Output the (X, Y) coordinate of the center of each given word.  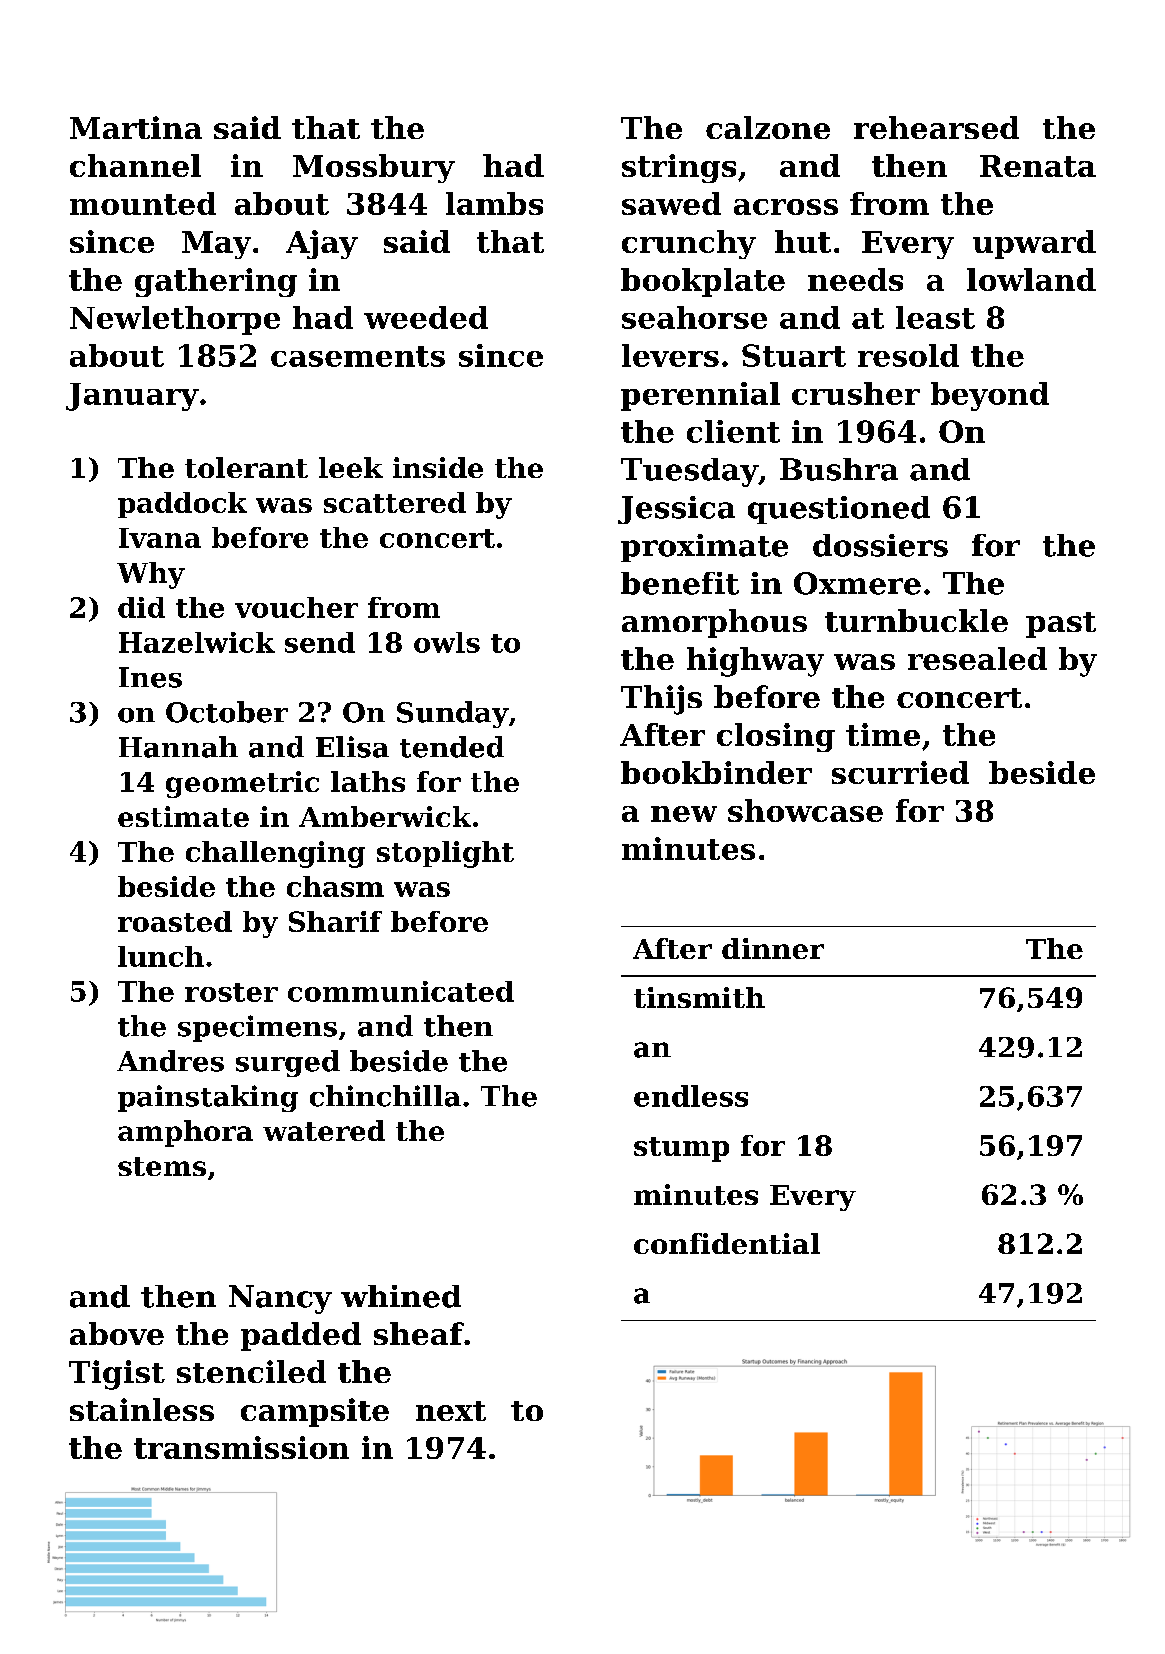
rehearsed (936, 127)
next (451, 1411)
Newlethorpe (175, 320)
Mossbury (374, 168)
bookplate (703, 282)
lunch (161, 956)
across (786, 207)
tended (452, 747)
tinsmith (699, 997)
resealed (977, 658)
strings (679, 168)
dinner (773, 948)
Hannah (178, 747)
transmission (241, 1447)
